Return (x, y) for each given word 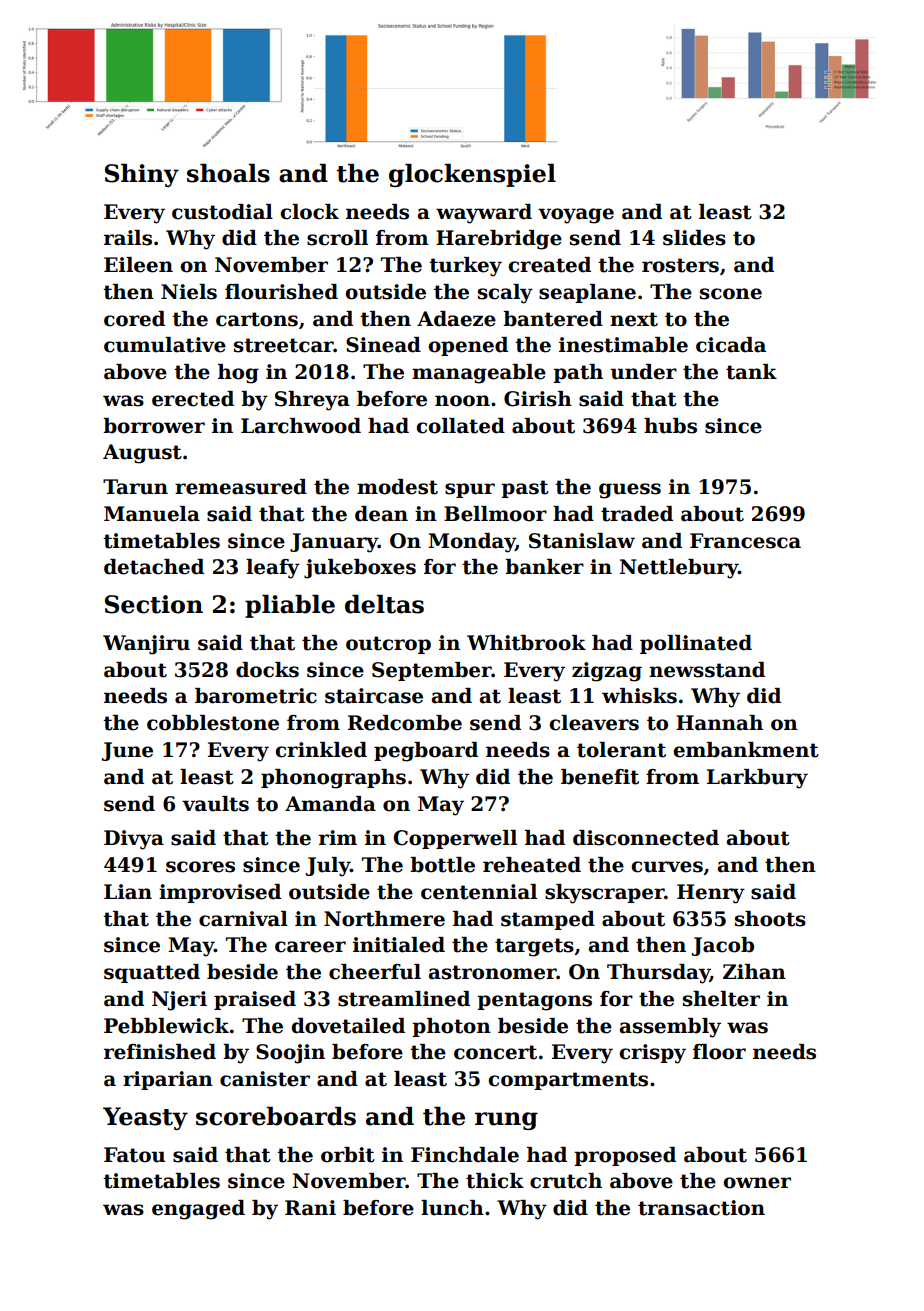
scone (731, 294)
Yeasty (145, 1118)
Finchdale (465, 1155)
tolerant (621, 750)
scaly (505, 294)
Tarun (135, 487)
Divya (134, 840)
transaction (701, 1208)
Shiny (142, 175)
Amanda (330, 804)
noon (462, 401)
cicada (731, 345)
